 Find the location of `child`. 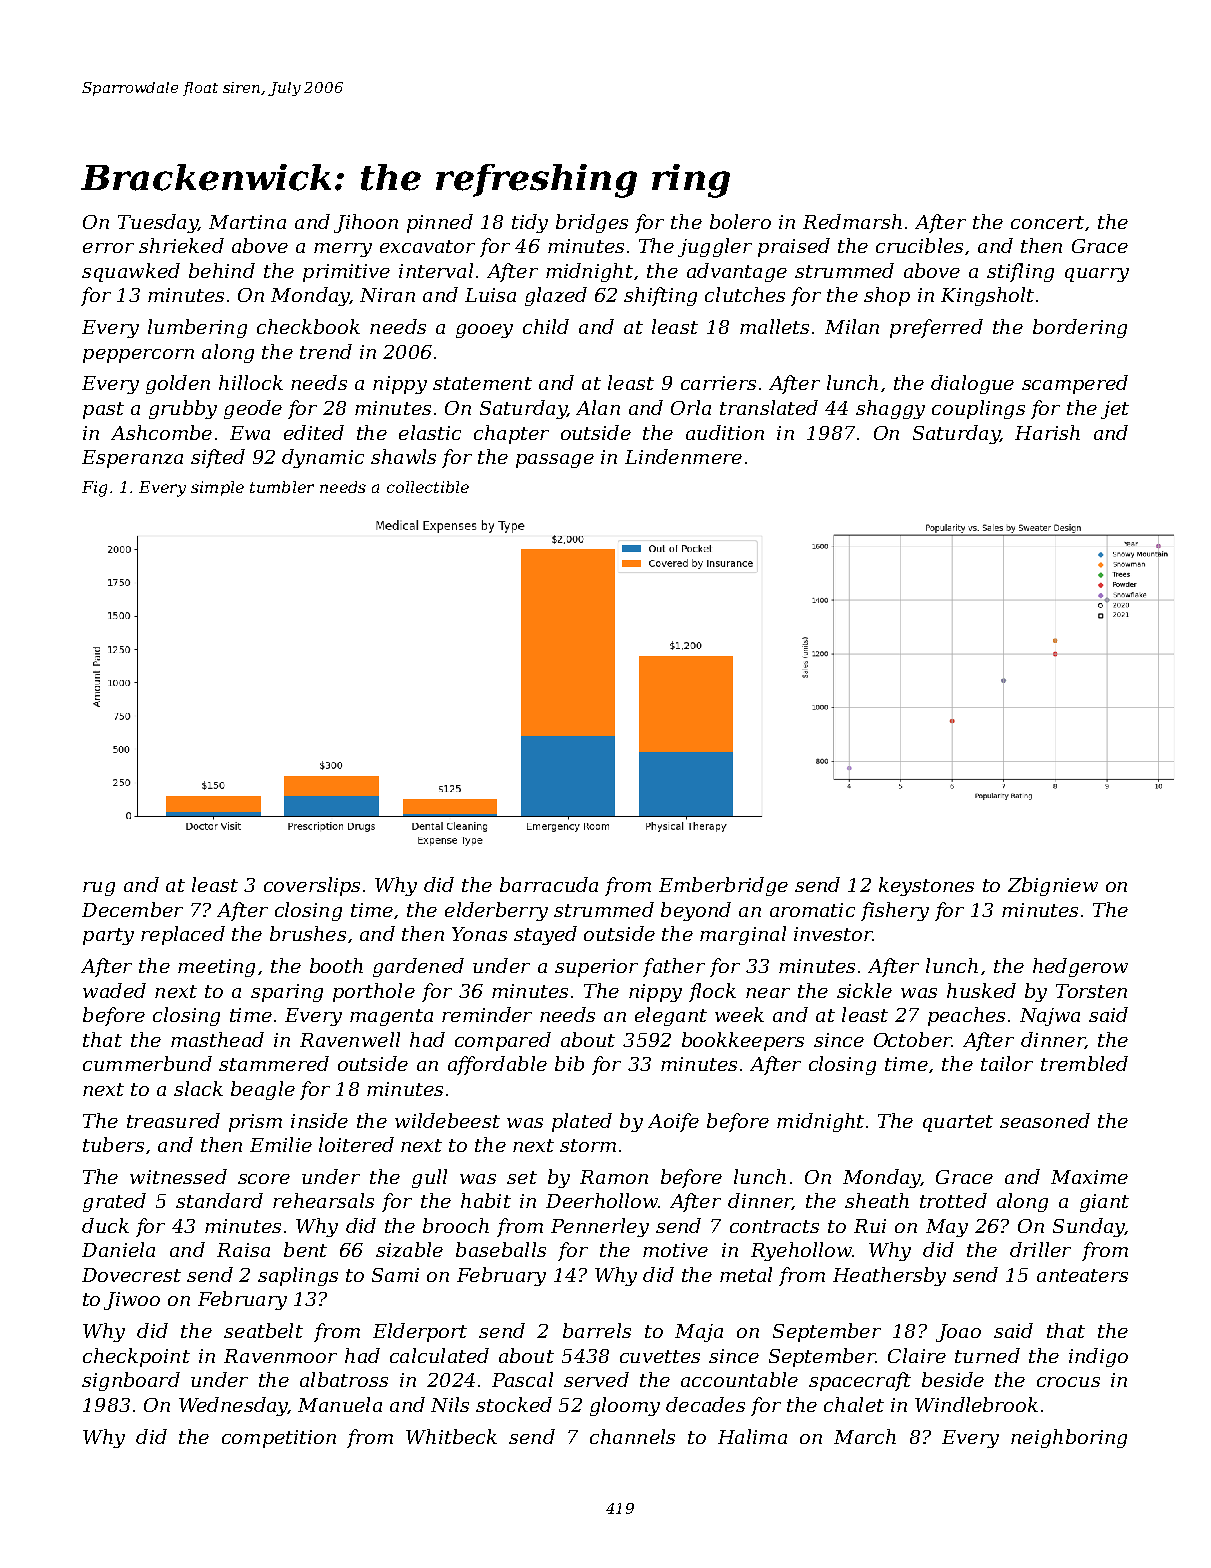

child is located at coordinates (546, 326).
